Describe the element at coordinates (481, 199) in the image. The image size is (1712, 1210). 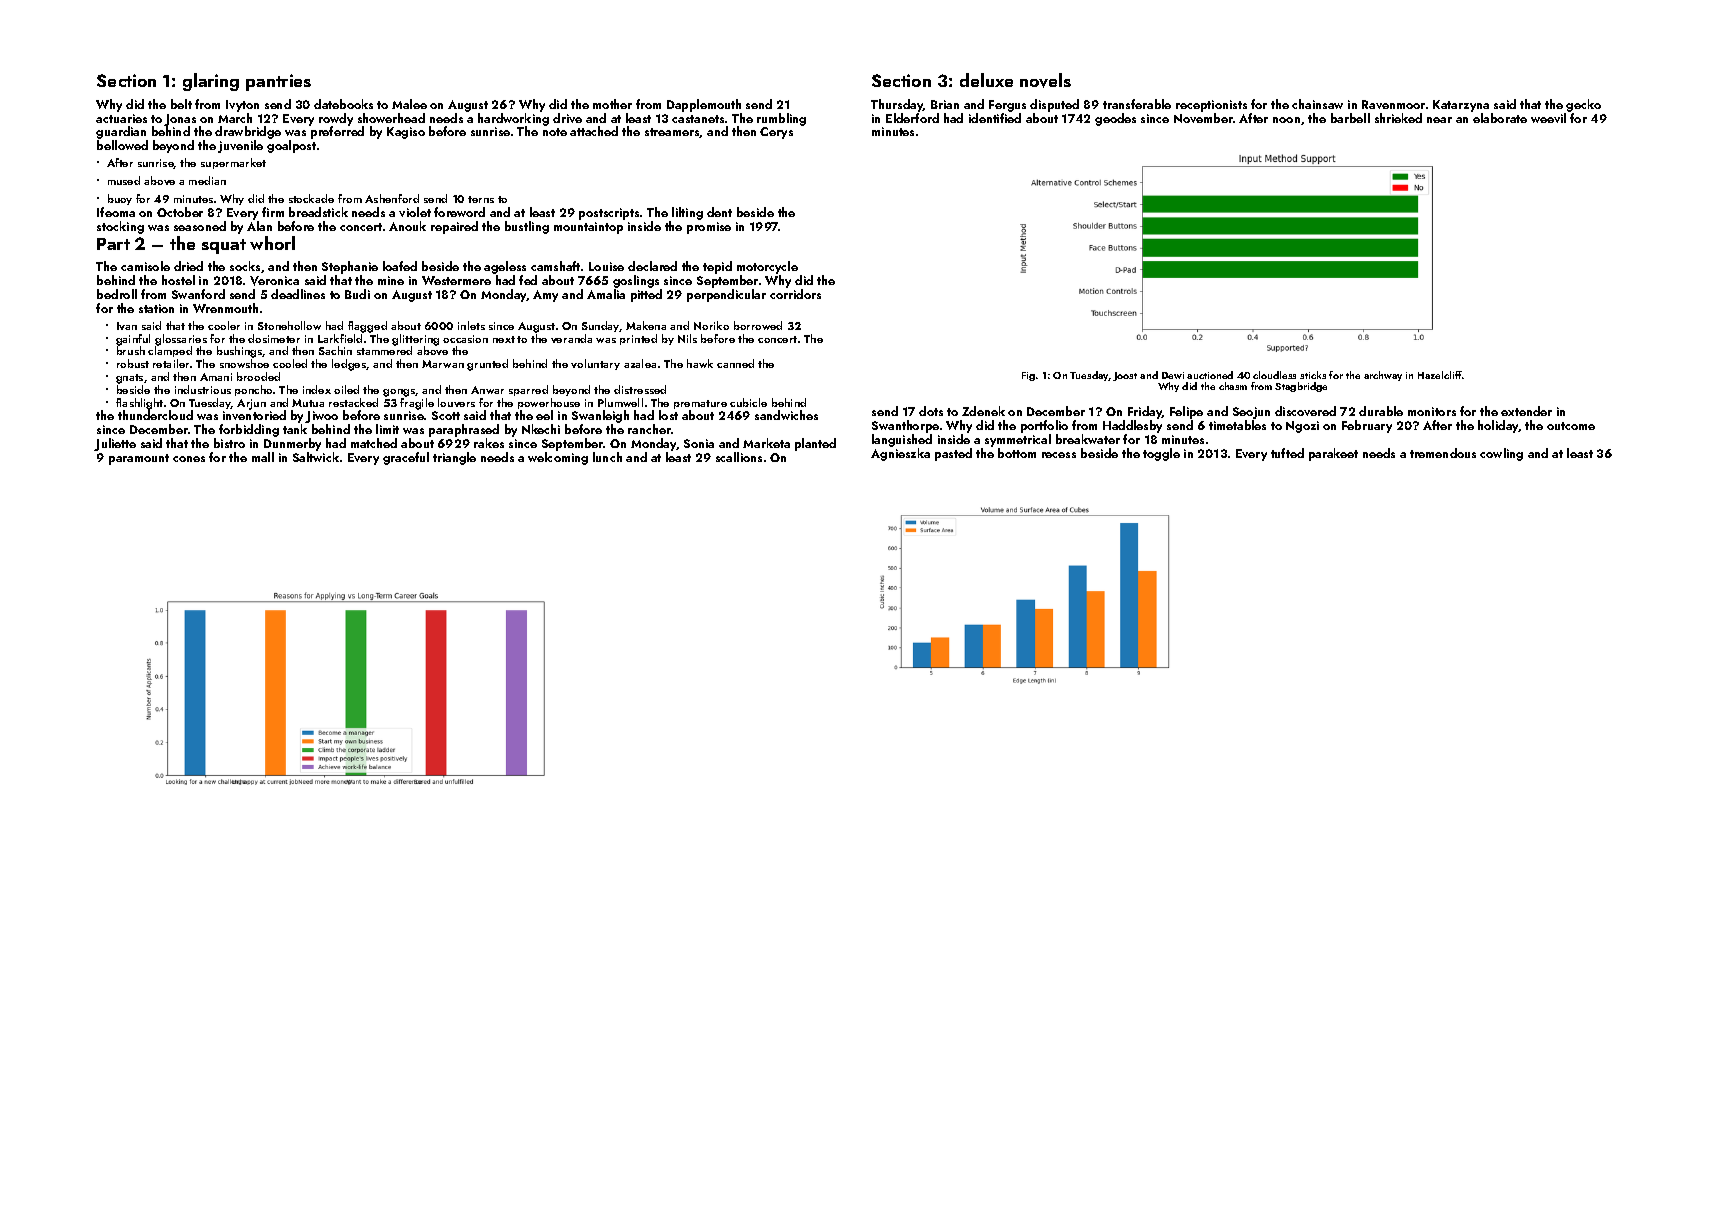
I see `terns` at that location.
